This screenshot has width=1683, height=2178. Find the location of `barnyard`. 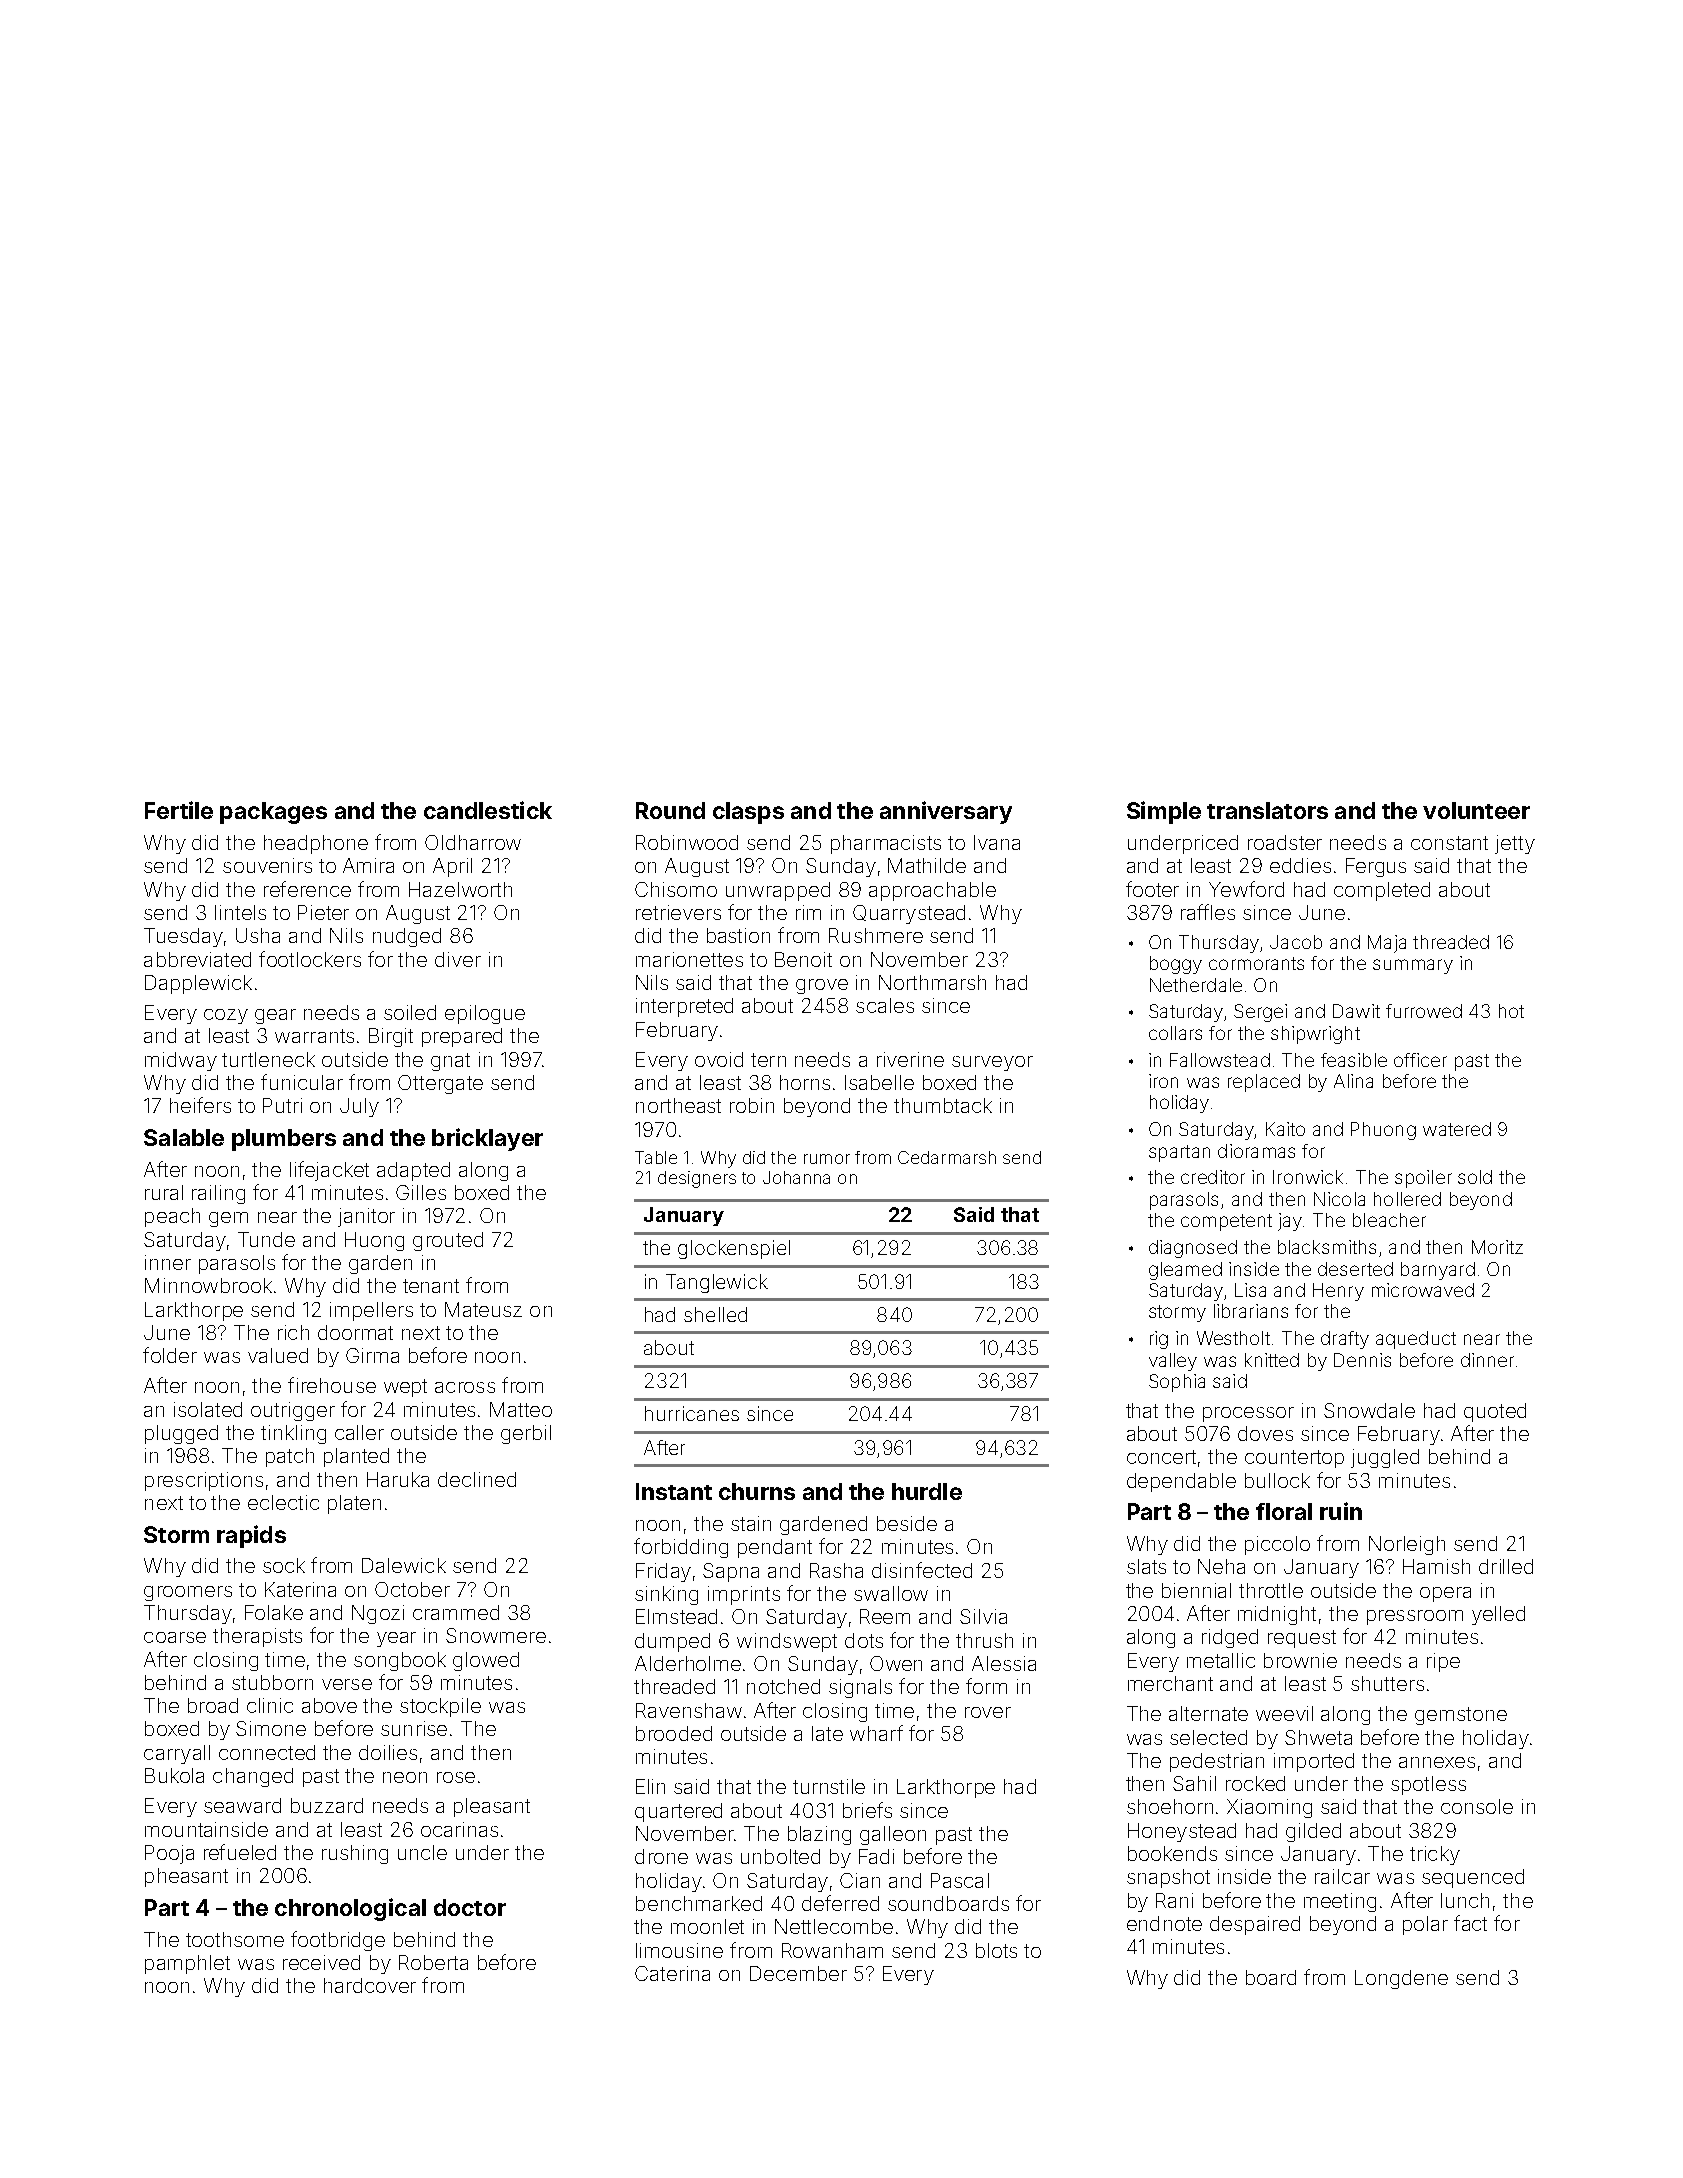

barnyard is located at coordinates (1438, 1271).
